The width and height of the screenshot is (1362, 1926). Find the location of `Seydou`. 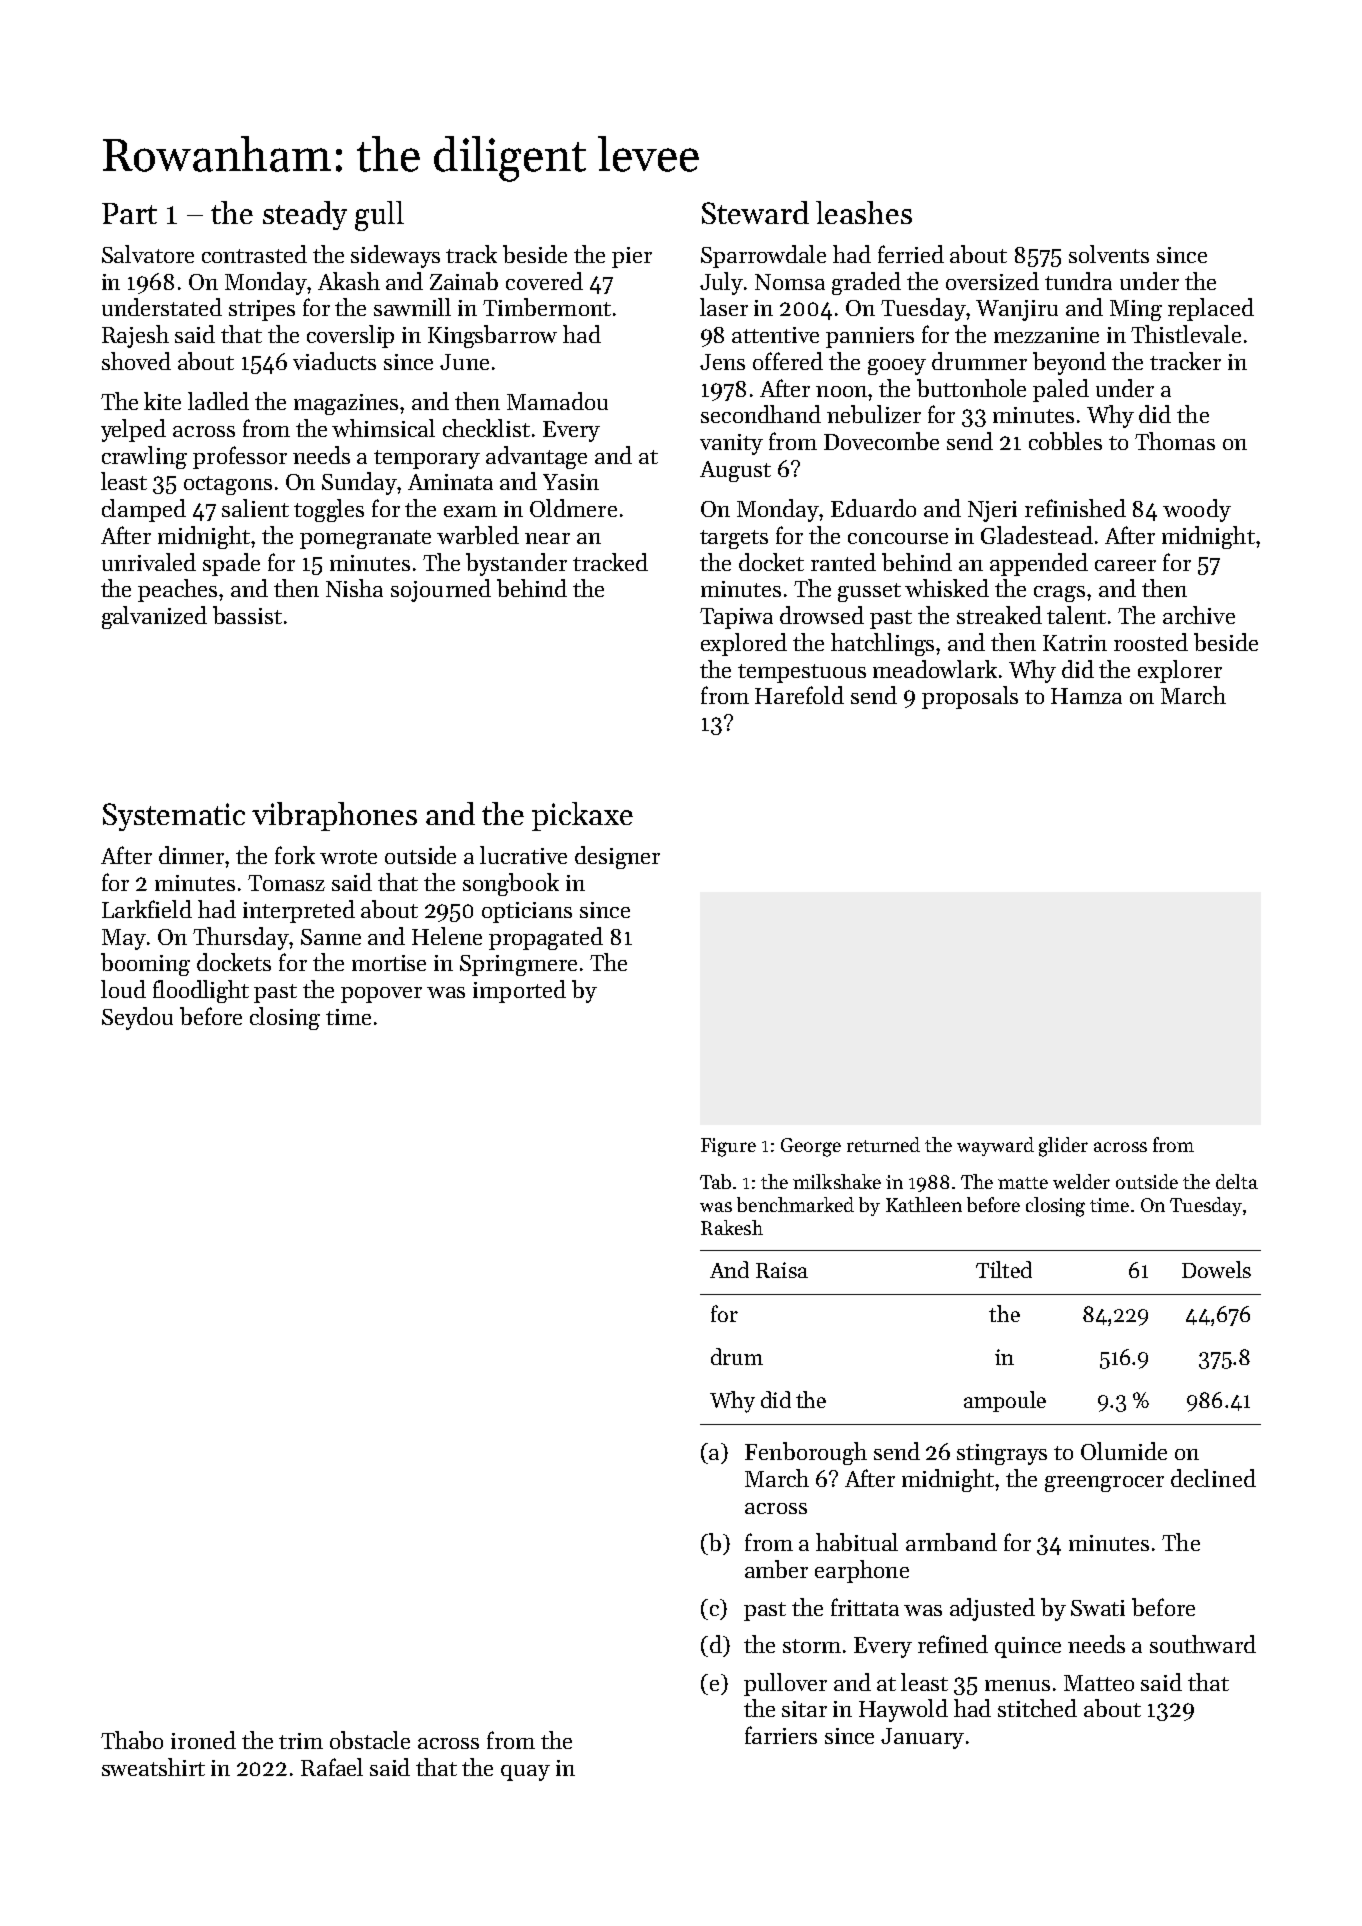

Seydou is located at coordinates (137, 1018).
